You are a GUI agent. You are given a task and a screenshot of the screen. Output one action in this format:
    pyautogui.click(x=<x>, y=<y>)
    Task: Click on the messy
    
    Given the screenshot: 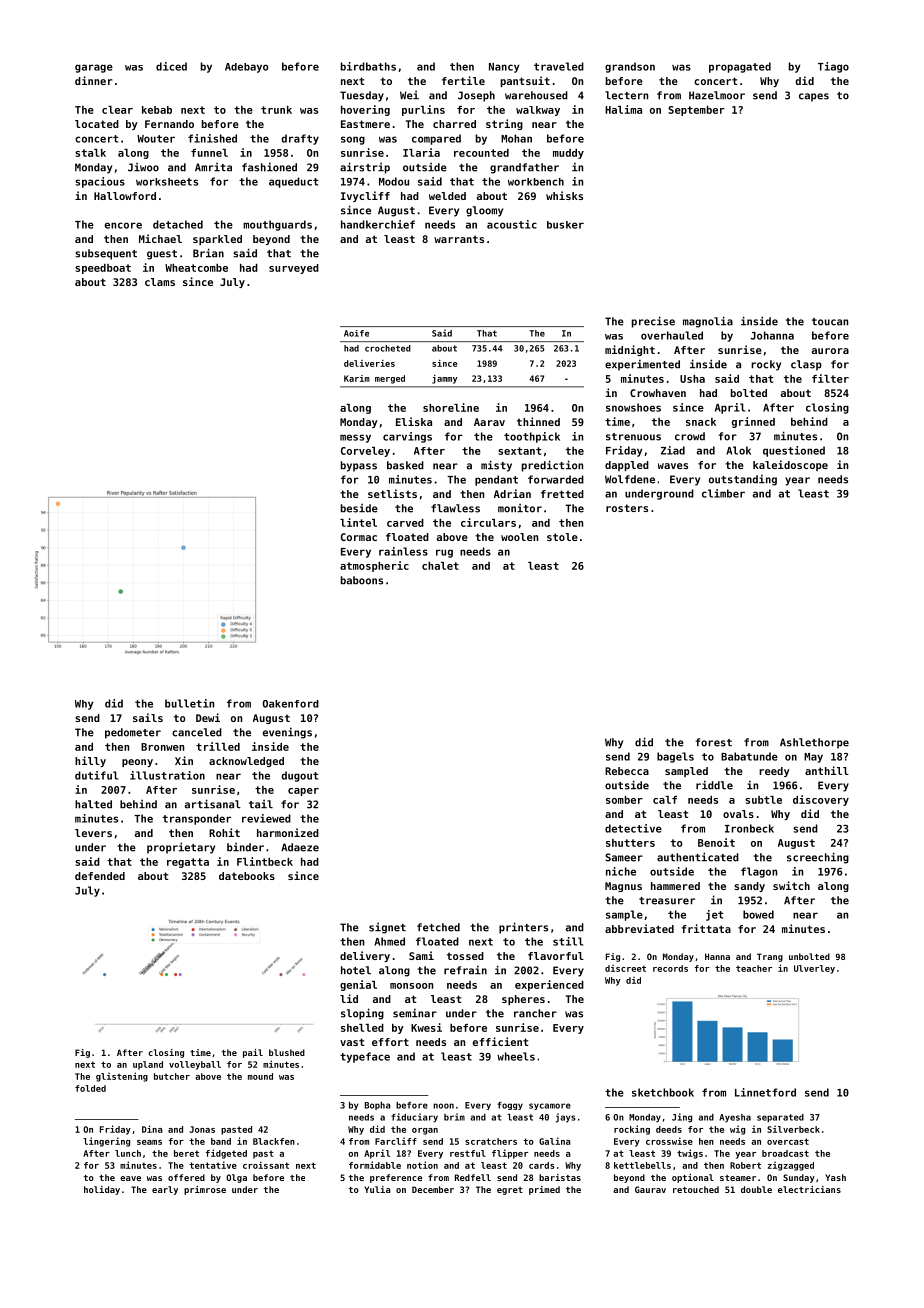 What is the action you would take?
    pyautogui.click(x=355, y=438)
